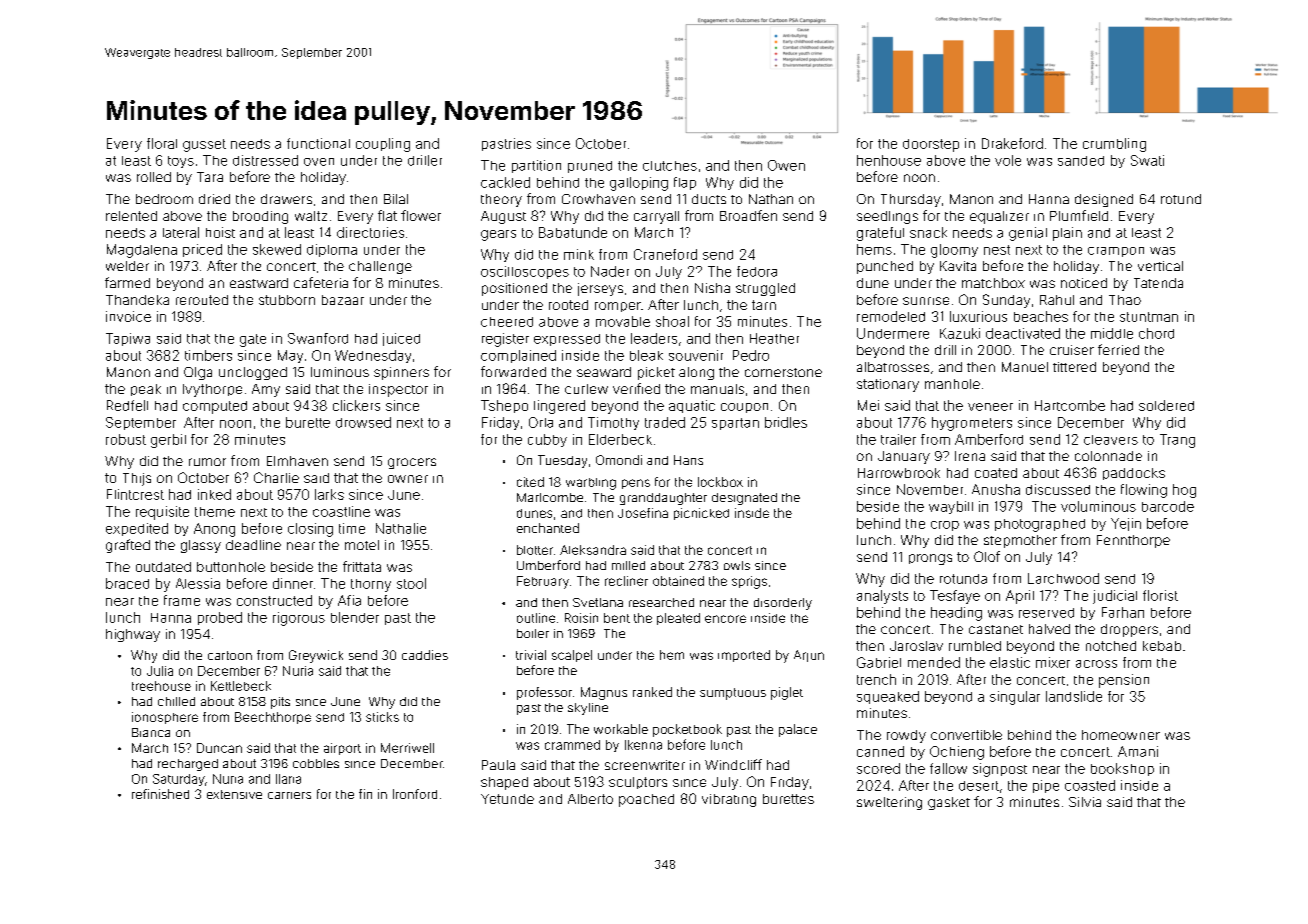 The height and width of the page is (924, 1308). What do you see at coordinates (541, 422) in the page?
I see `Orla` at bounding box center [541, 422].
